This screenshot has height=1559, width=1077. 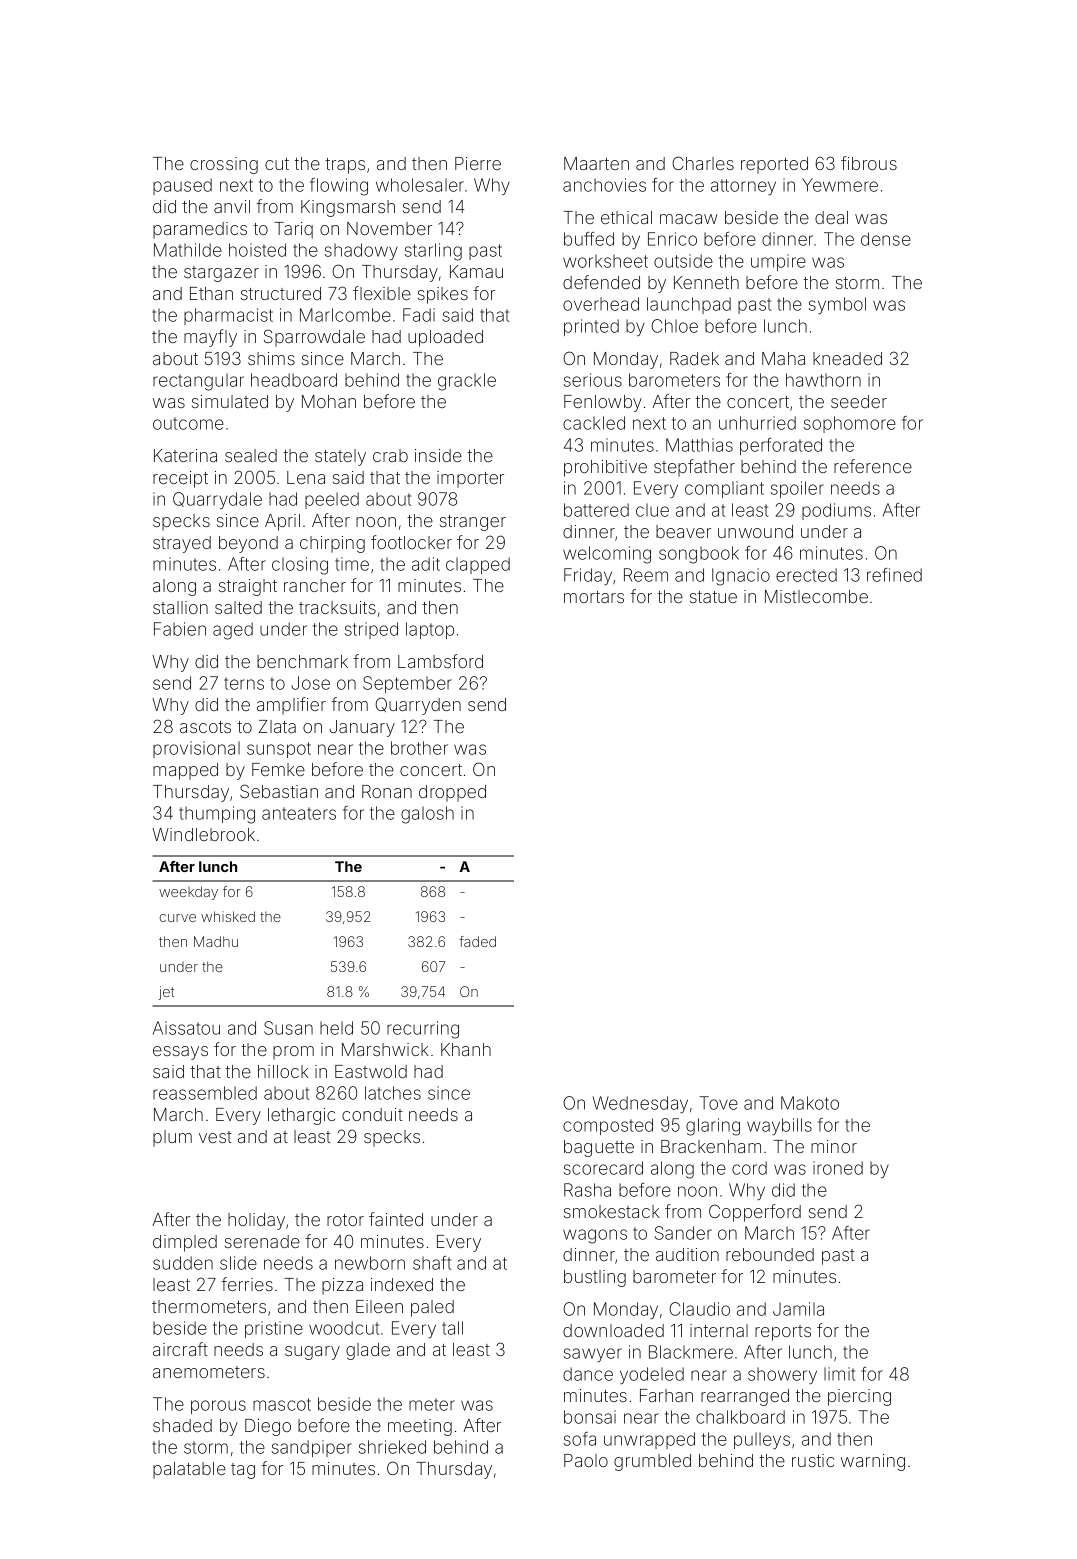 I want to click on Wednesday, so click(x=640, y=1104).
